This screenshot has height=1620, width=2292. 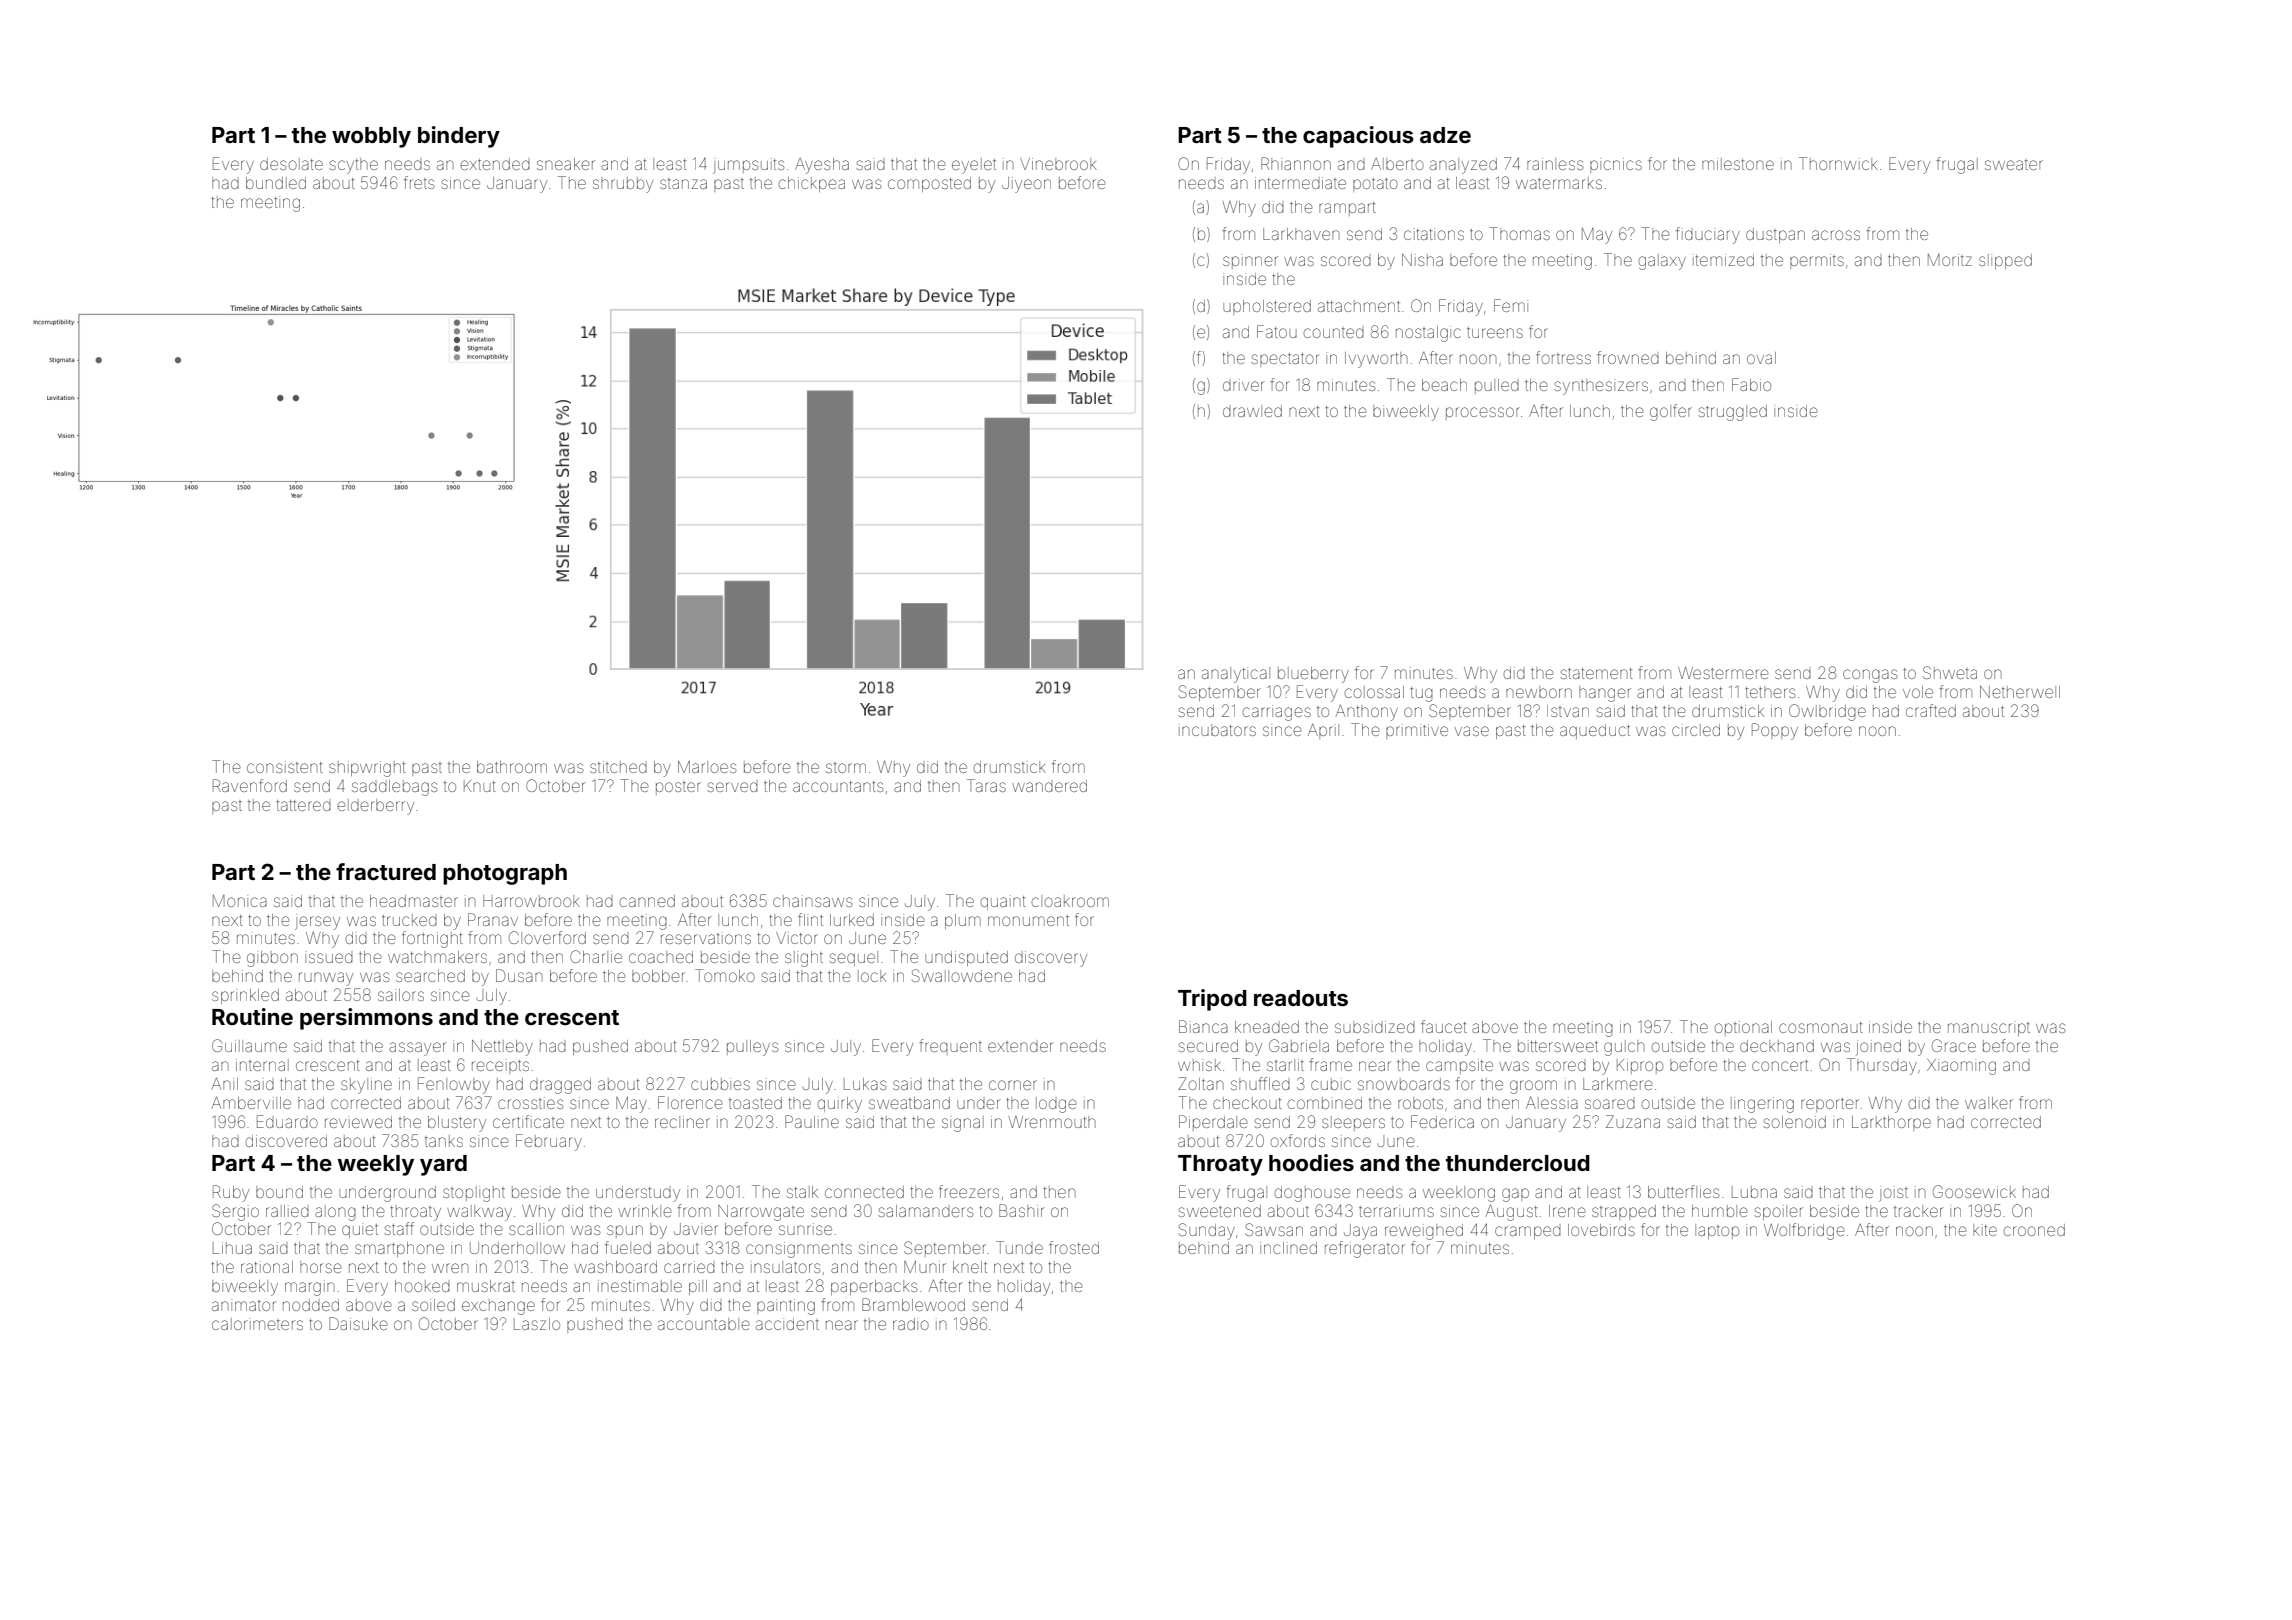 I want to click on capacious, so click(x=1358, y=137).
